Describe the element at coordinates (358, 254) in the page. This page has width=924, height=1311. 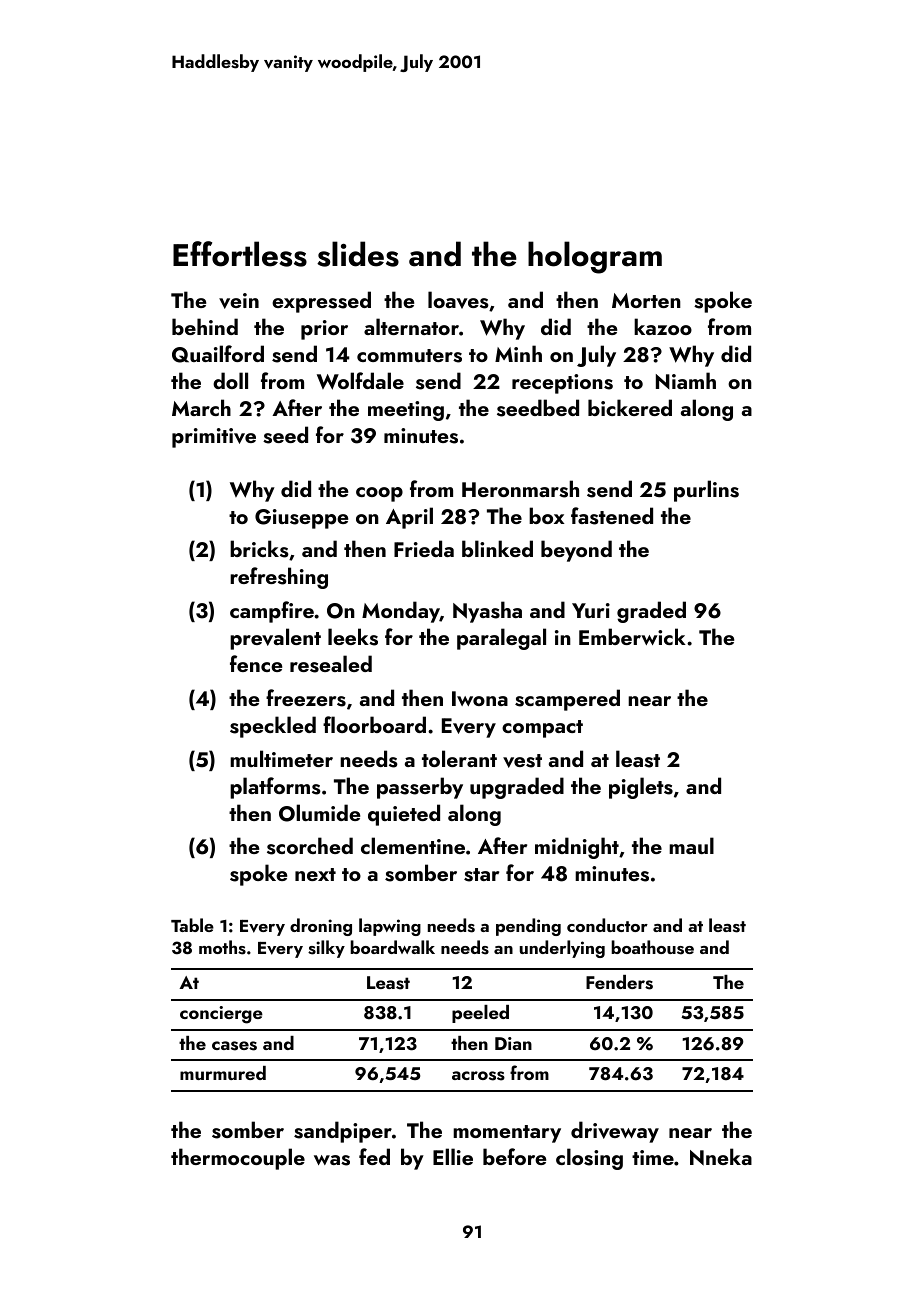
I see `slides` at that location.
